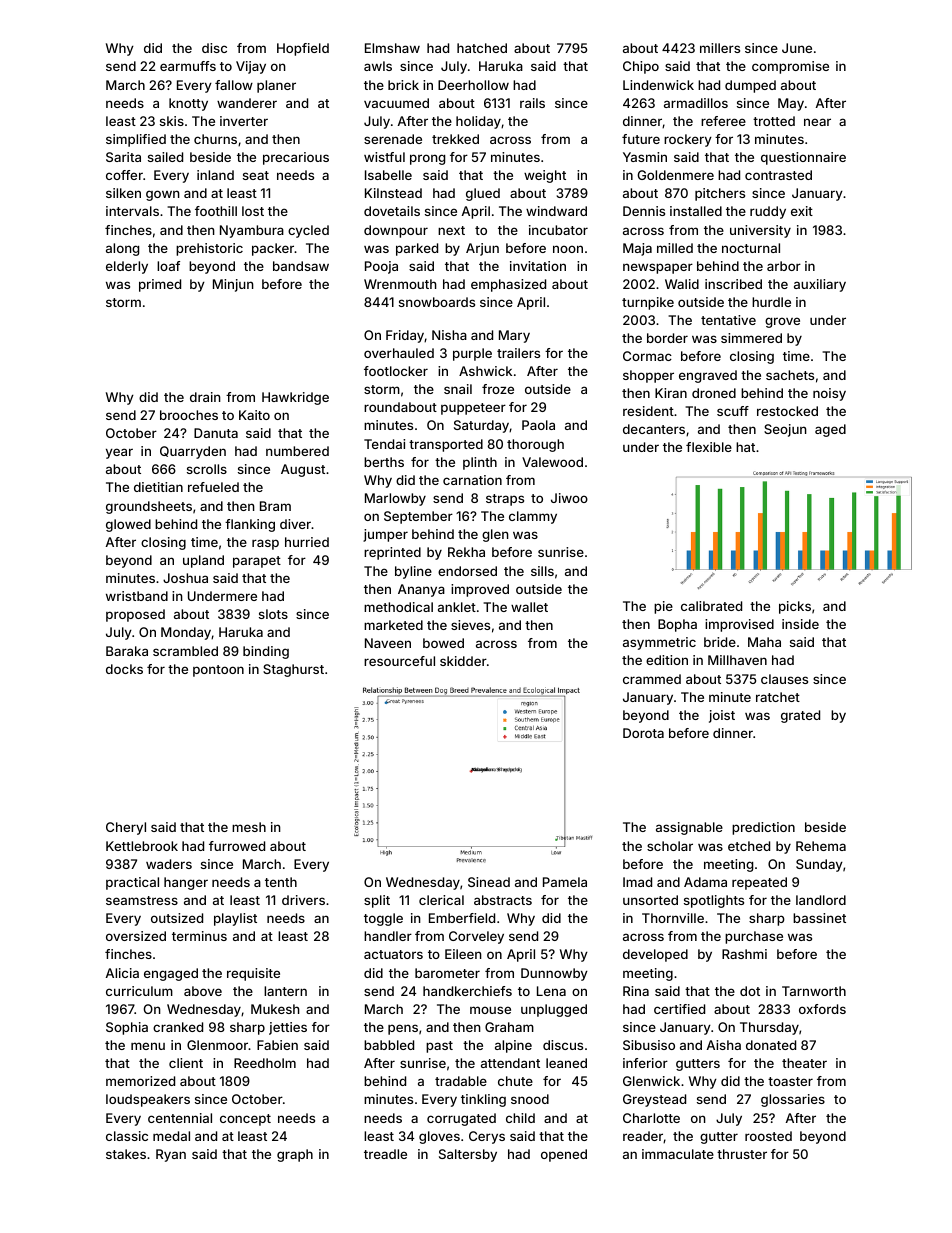 The width and height of the screenshot is (952, 1233). Describe the element at coordinates (514, 336) in the screenshot. I see `Mary` at that location.
